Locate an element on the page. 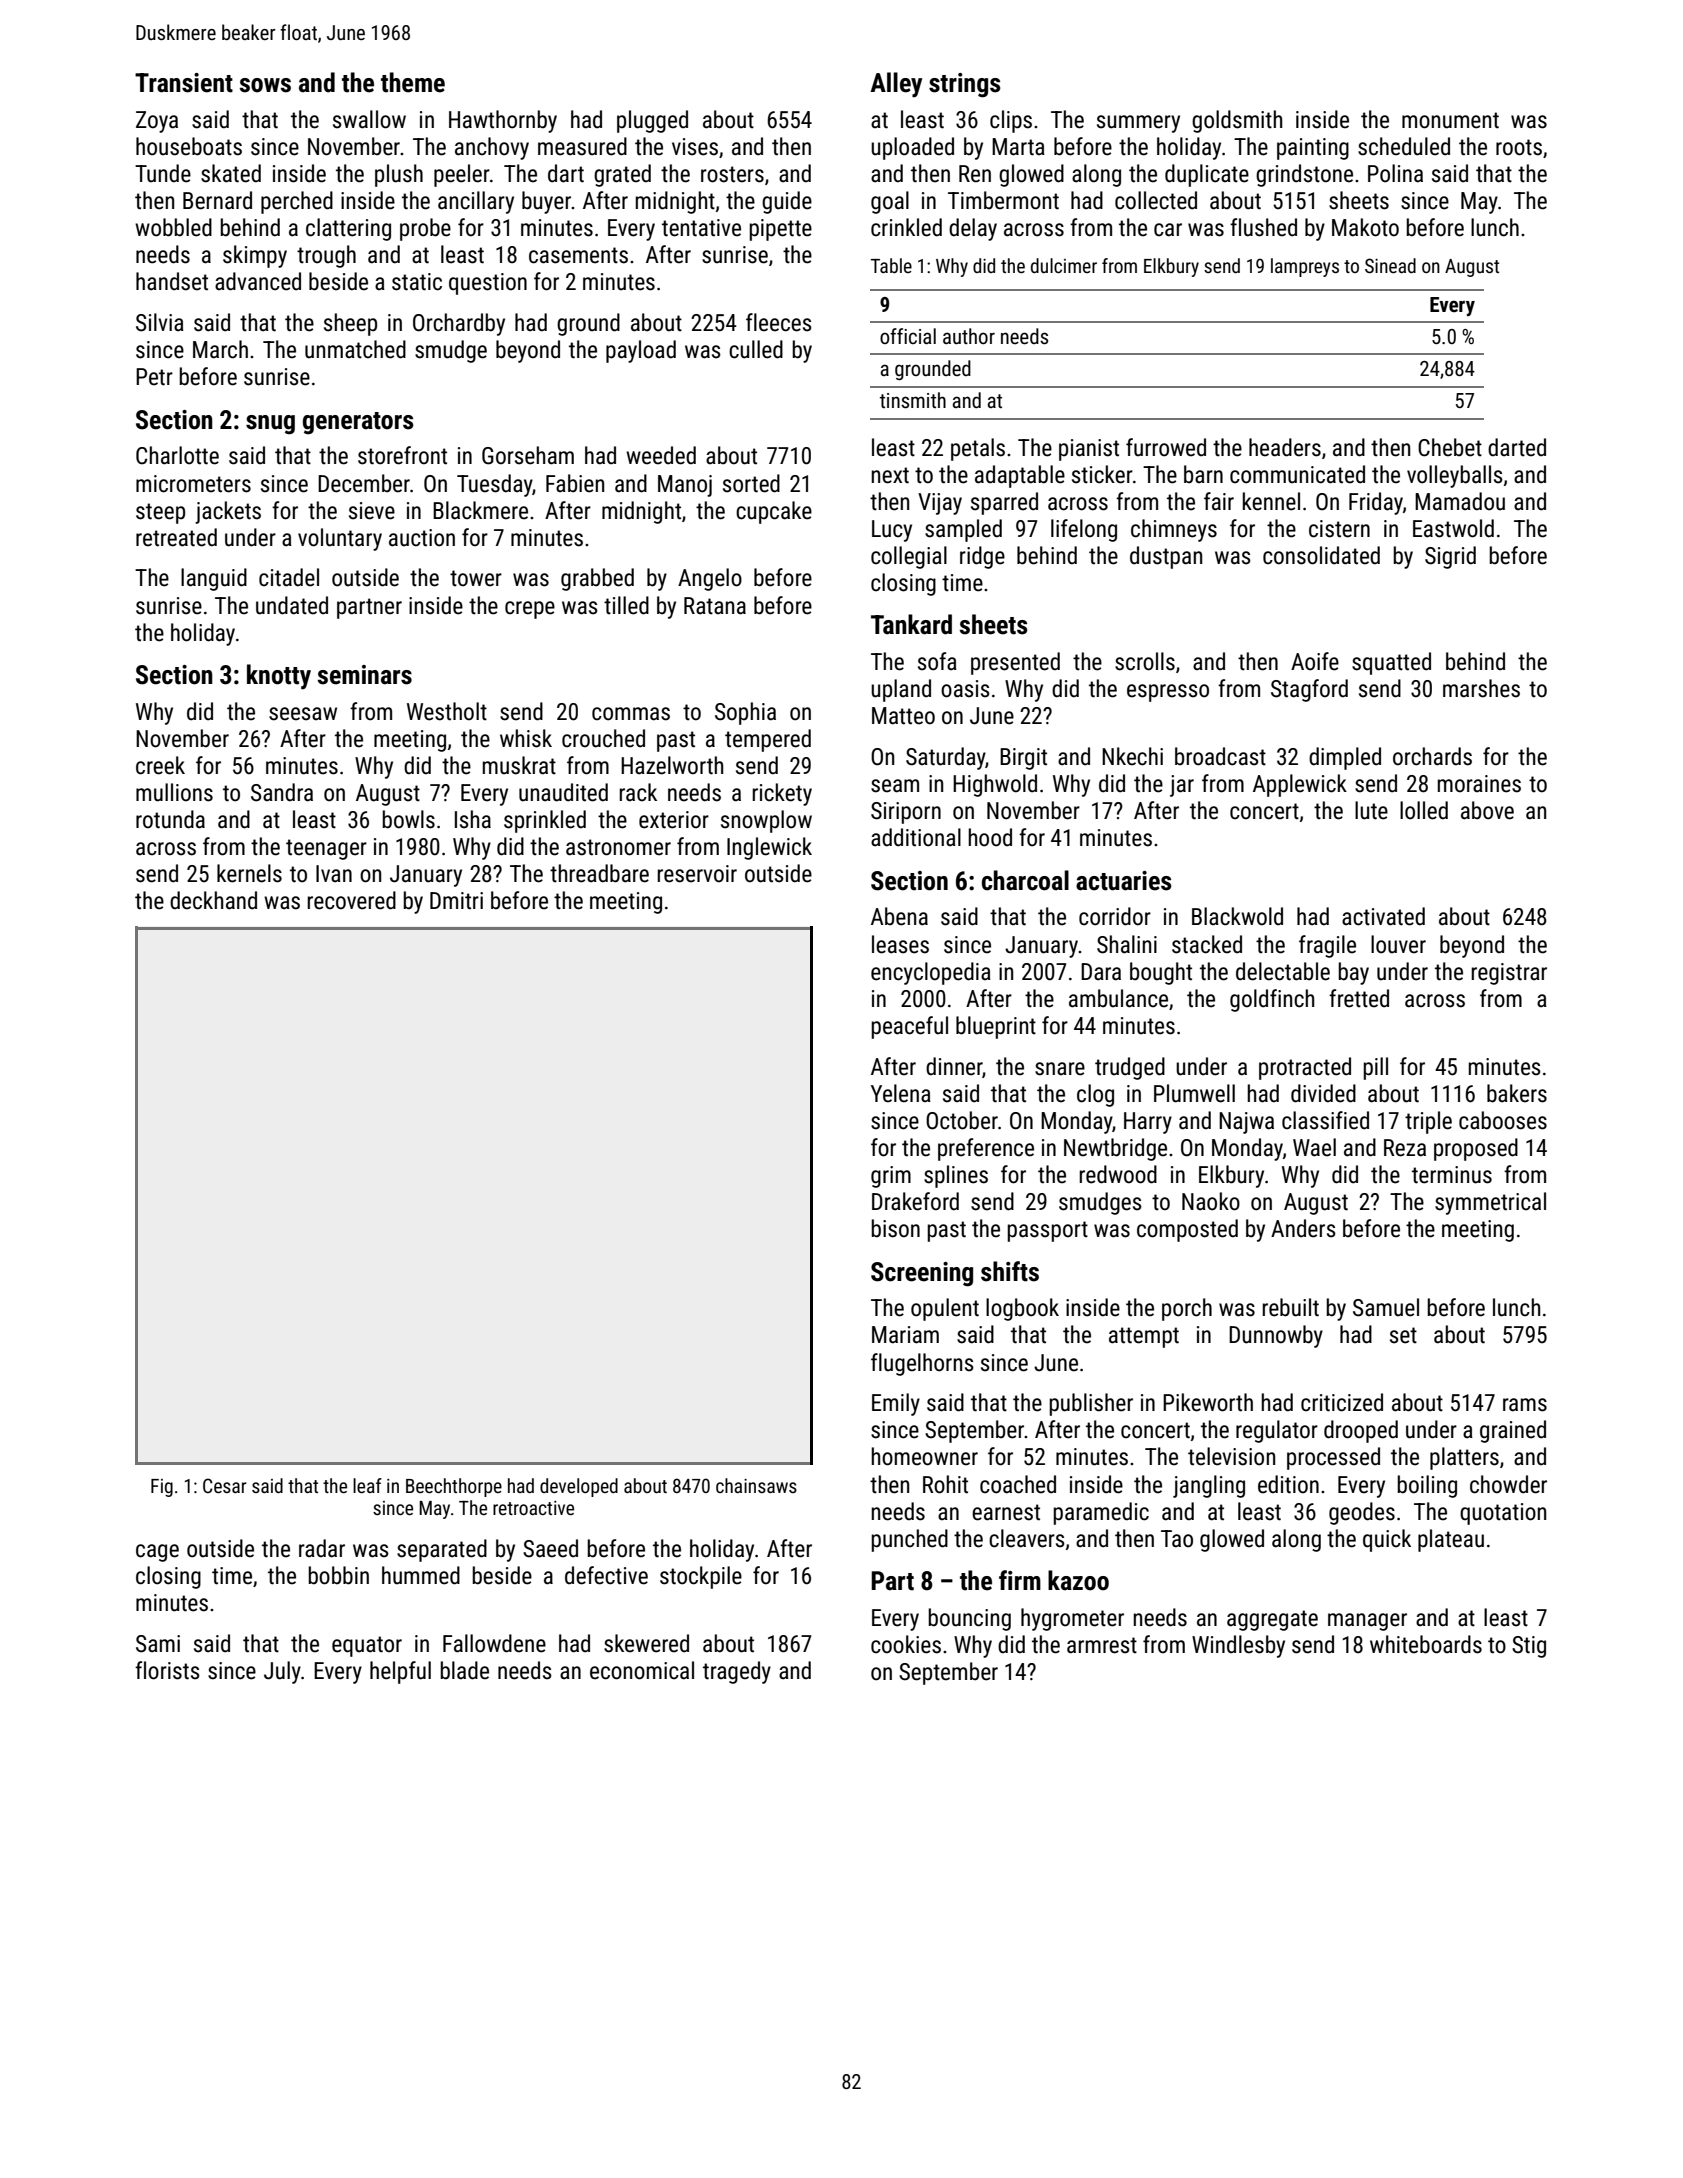 The image size is (1683, 2178). chainsaws is located at coordinates (756, 1485).
